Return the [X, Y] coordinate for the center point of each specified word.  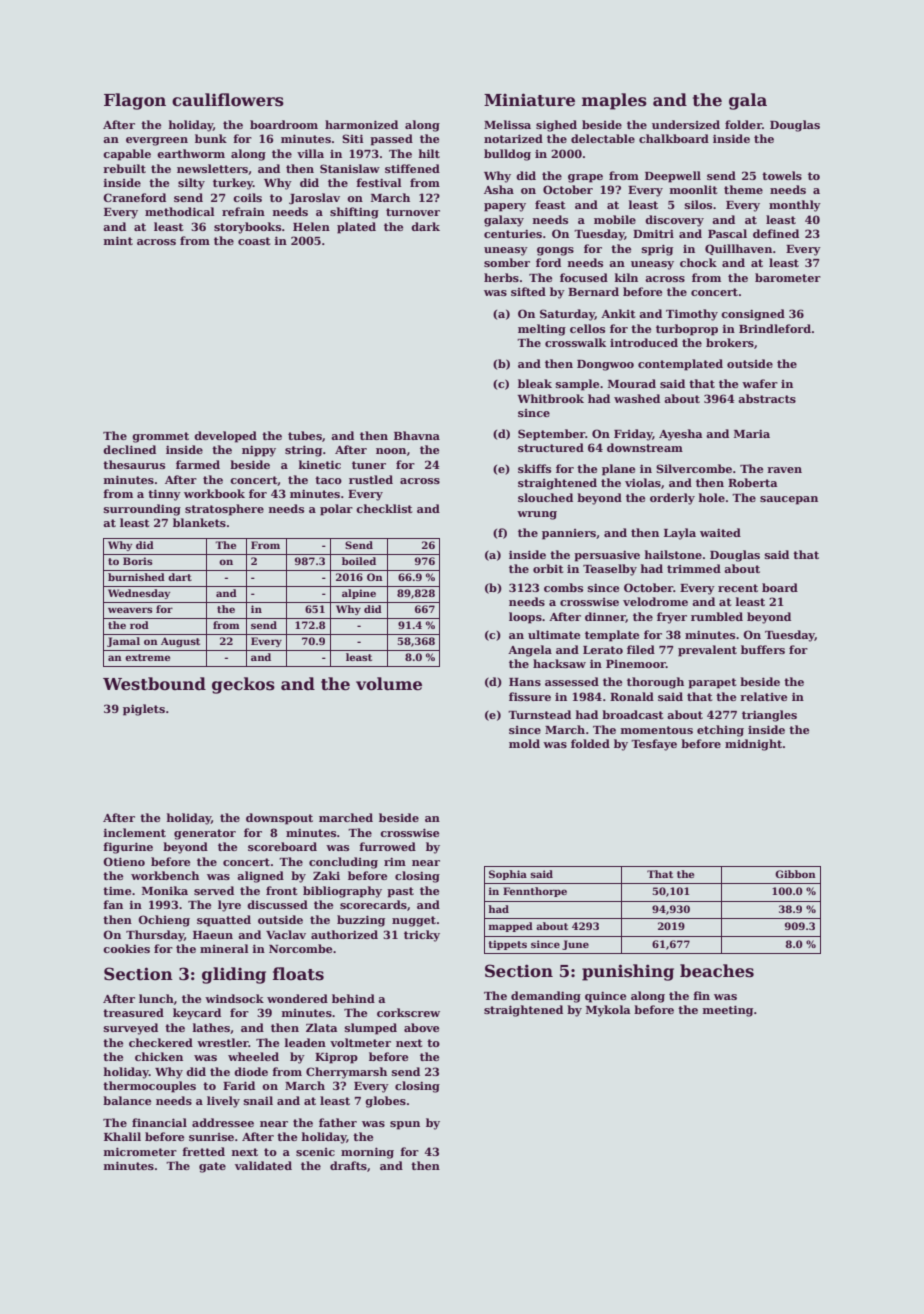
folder [743, 124]
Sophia [508, 875]
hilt [429, 153]
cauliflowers [228, 100]
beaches [717, 971]
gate [212, 1167]
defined [776, 233]
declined [129, 449]
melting [542, 330]
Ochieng [164, 921]
